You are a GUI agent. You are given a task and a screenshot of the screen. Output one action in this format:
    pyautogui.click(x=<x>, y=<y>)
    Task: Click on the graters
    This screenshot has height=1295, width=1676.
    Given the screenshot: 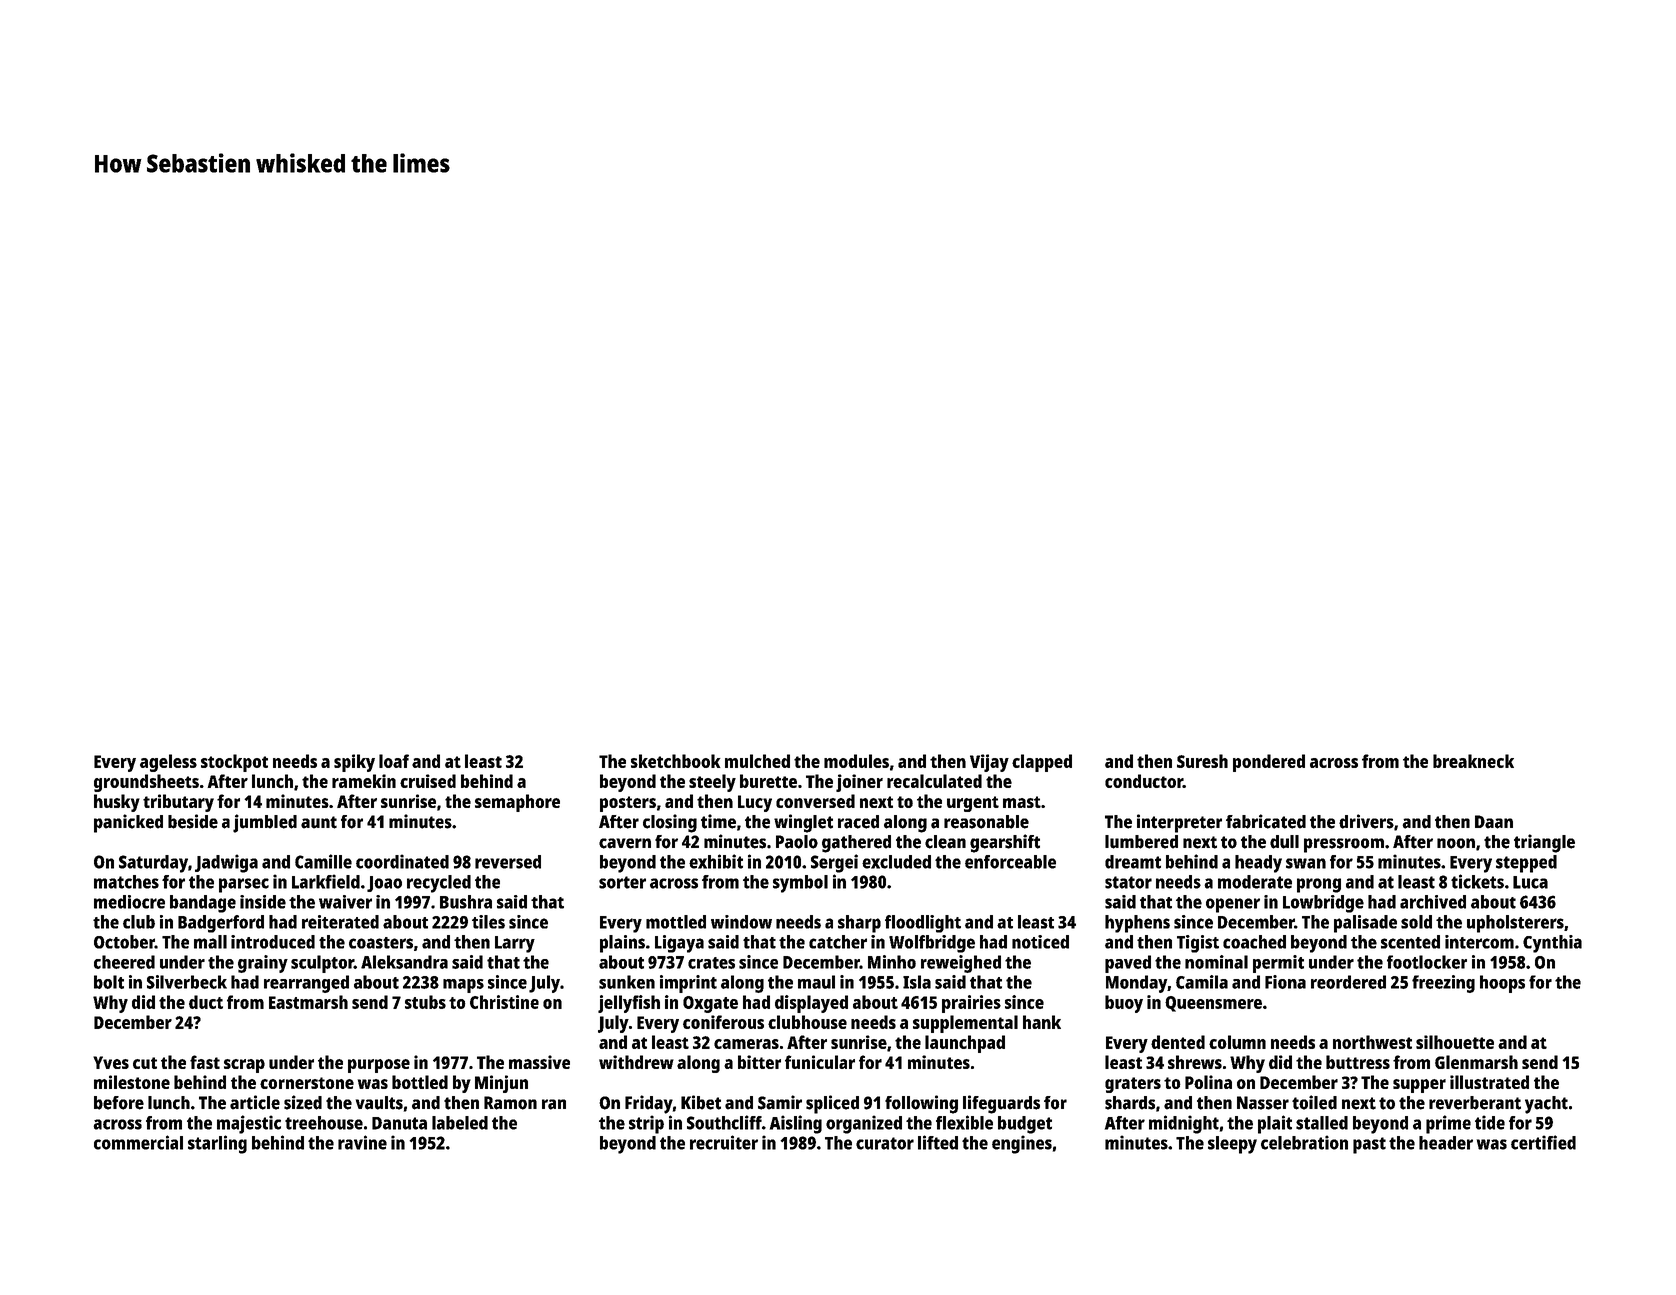 What is the action you would take?
    pyautogui.click(x=1133, y=1085)
